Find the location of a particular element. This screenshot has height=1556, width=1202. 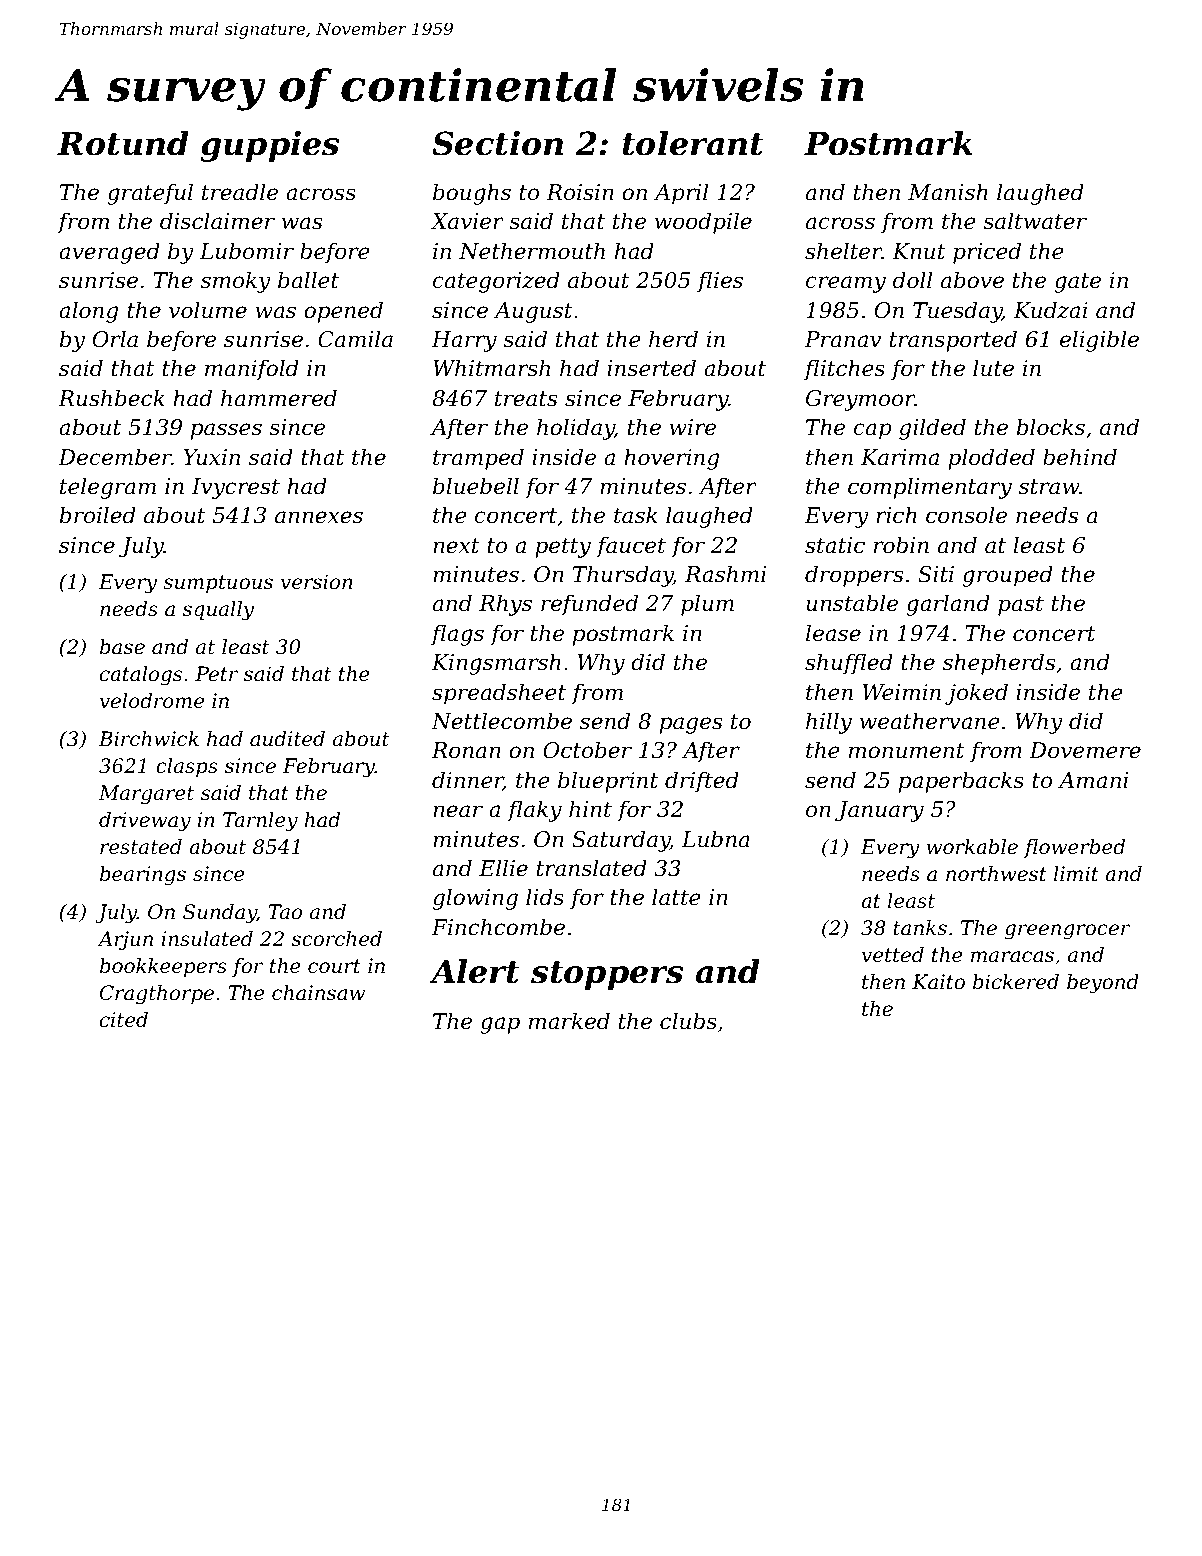

along is located at coordinates (89, 312).
